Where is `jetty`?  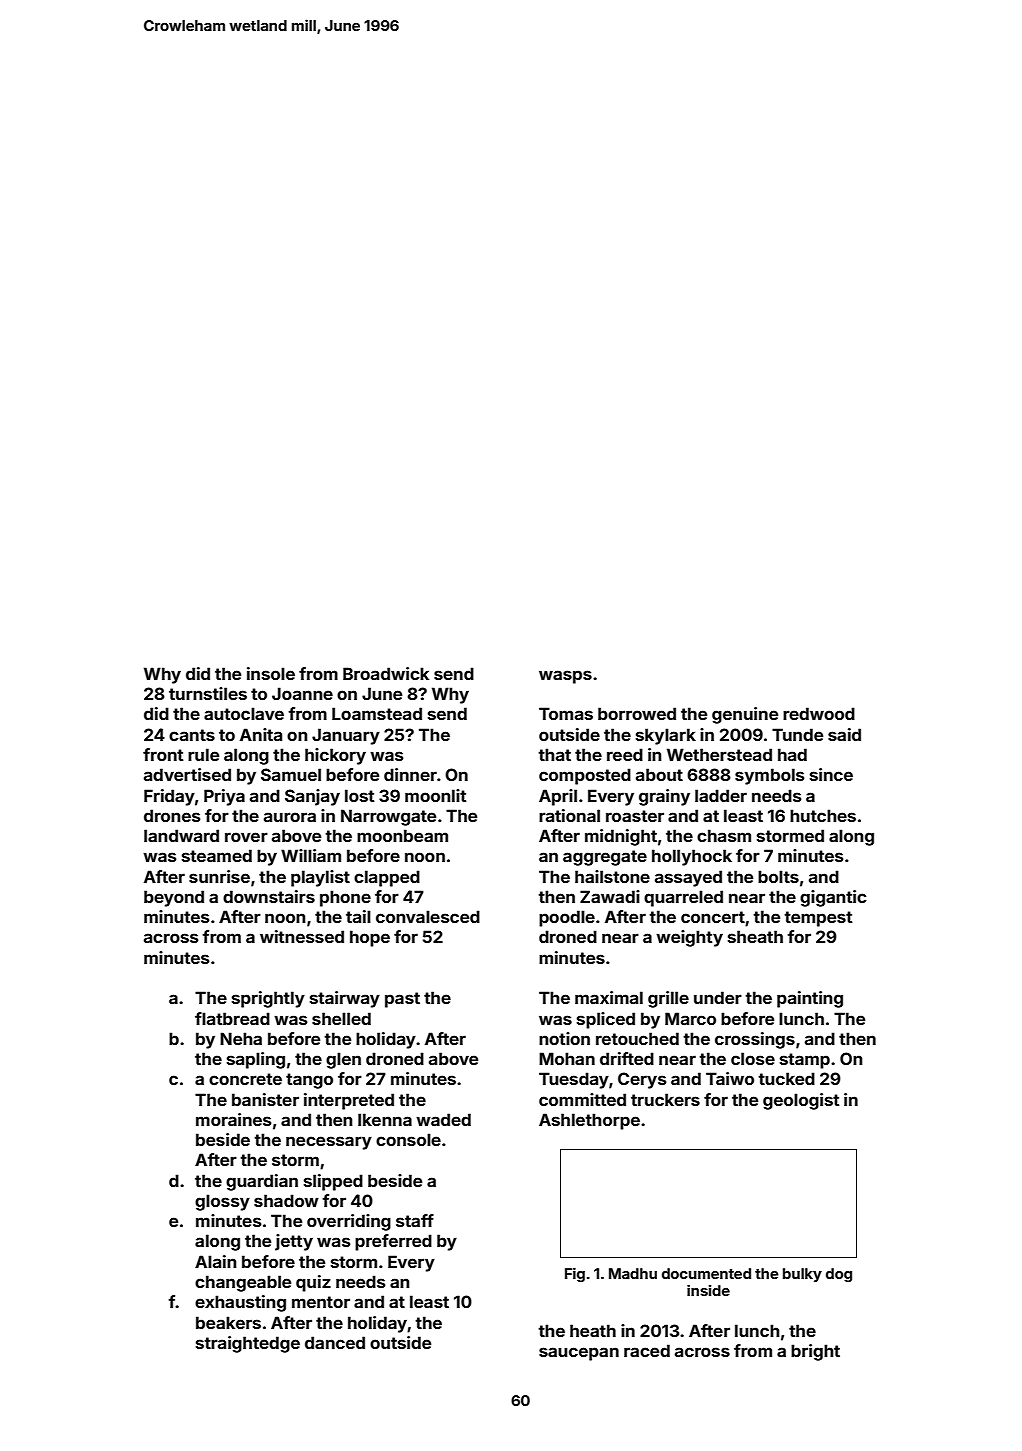 jetty is located at coordinates (294, 1242).
